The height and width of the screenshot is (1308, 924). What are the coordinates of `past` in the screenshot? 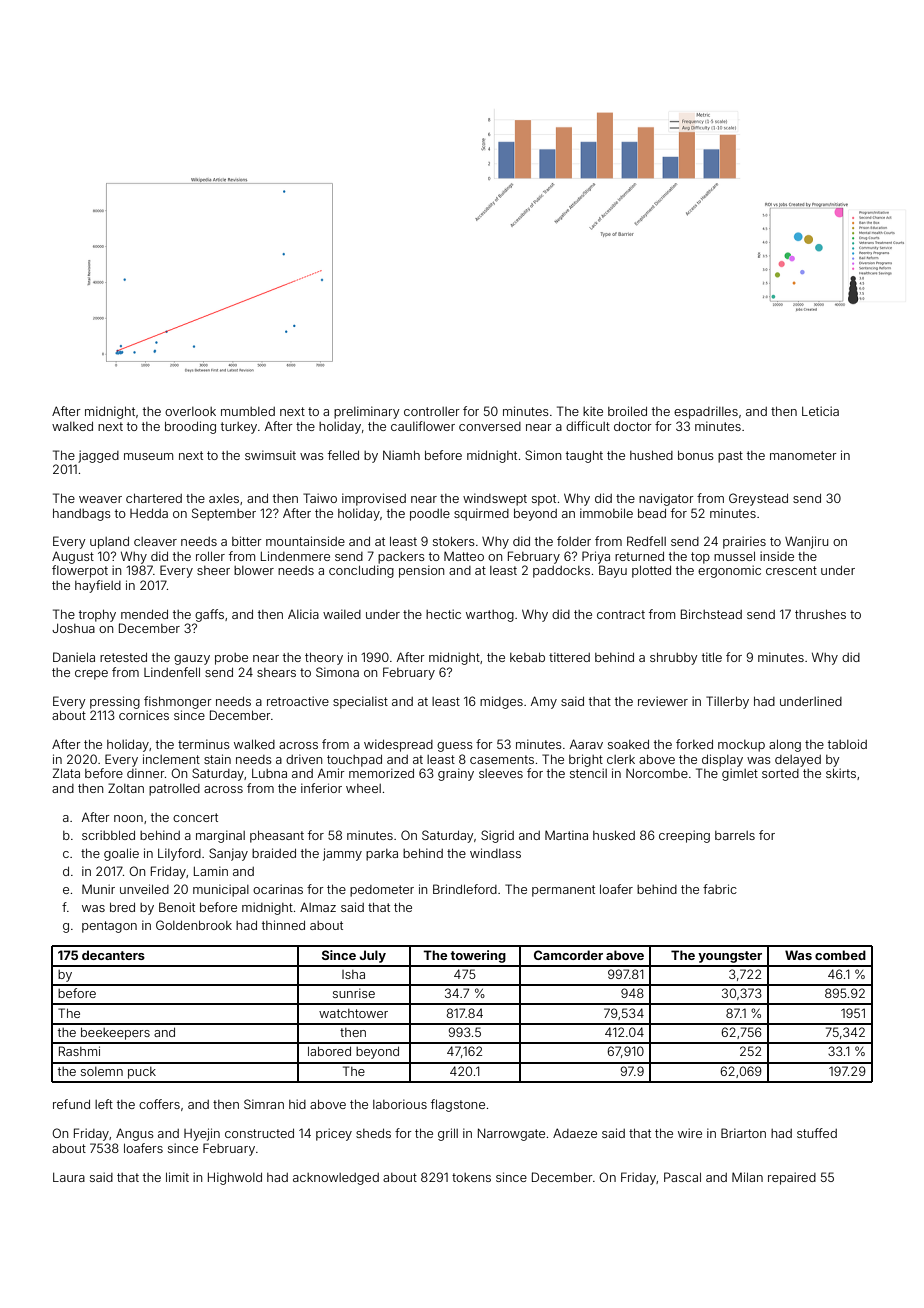 It's located at (730, 457).
